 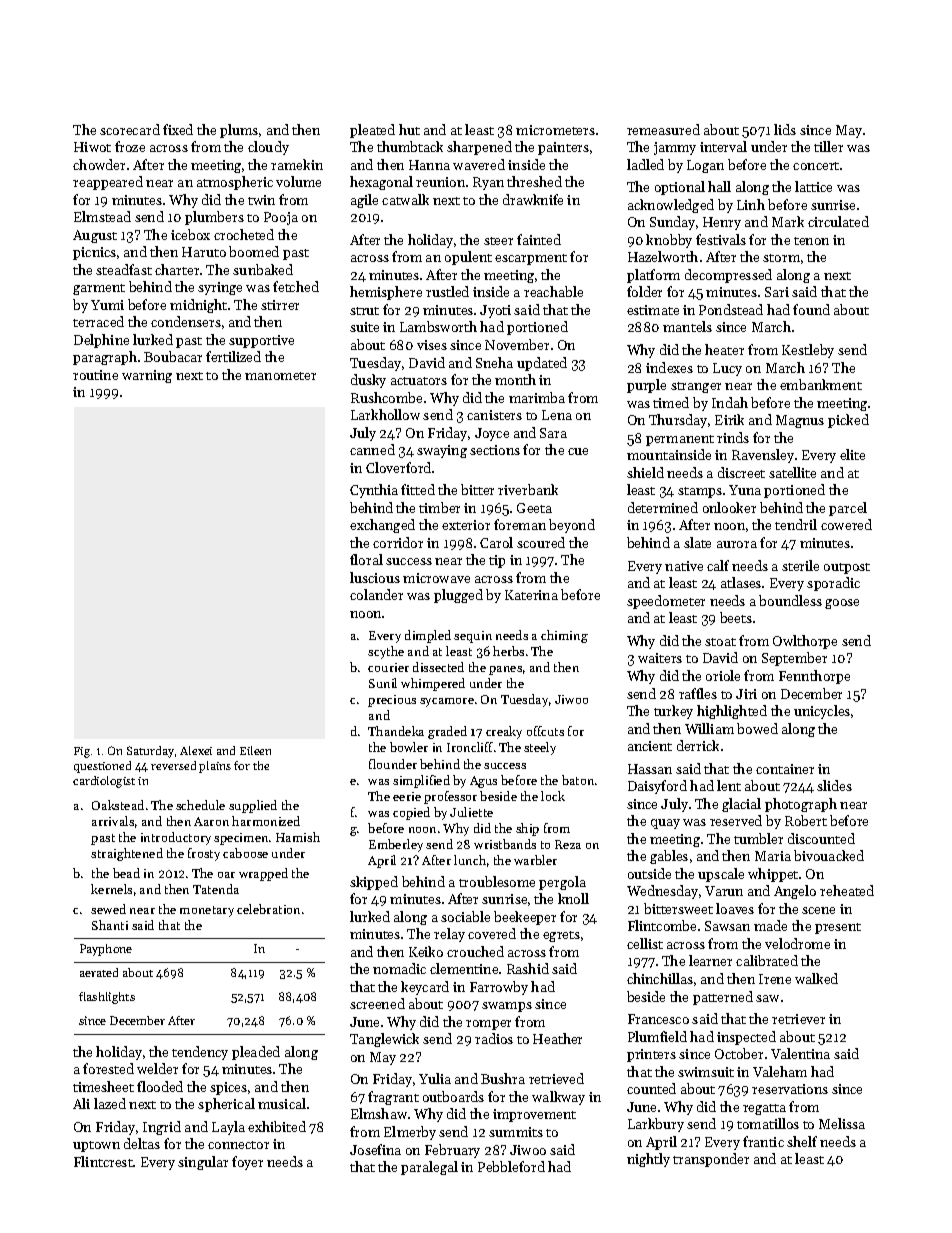 What do you see at coordinates (398, 542) in the screenshot?
I see `corridor` at bounding box center [398, 542].
